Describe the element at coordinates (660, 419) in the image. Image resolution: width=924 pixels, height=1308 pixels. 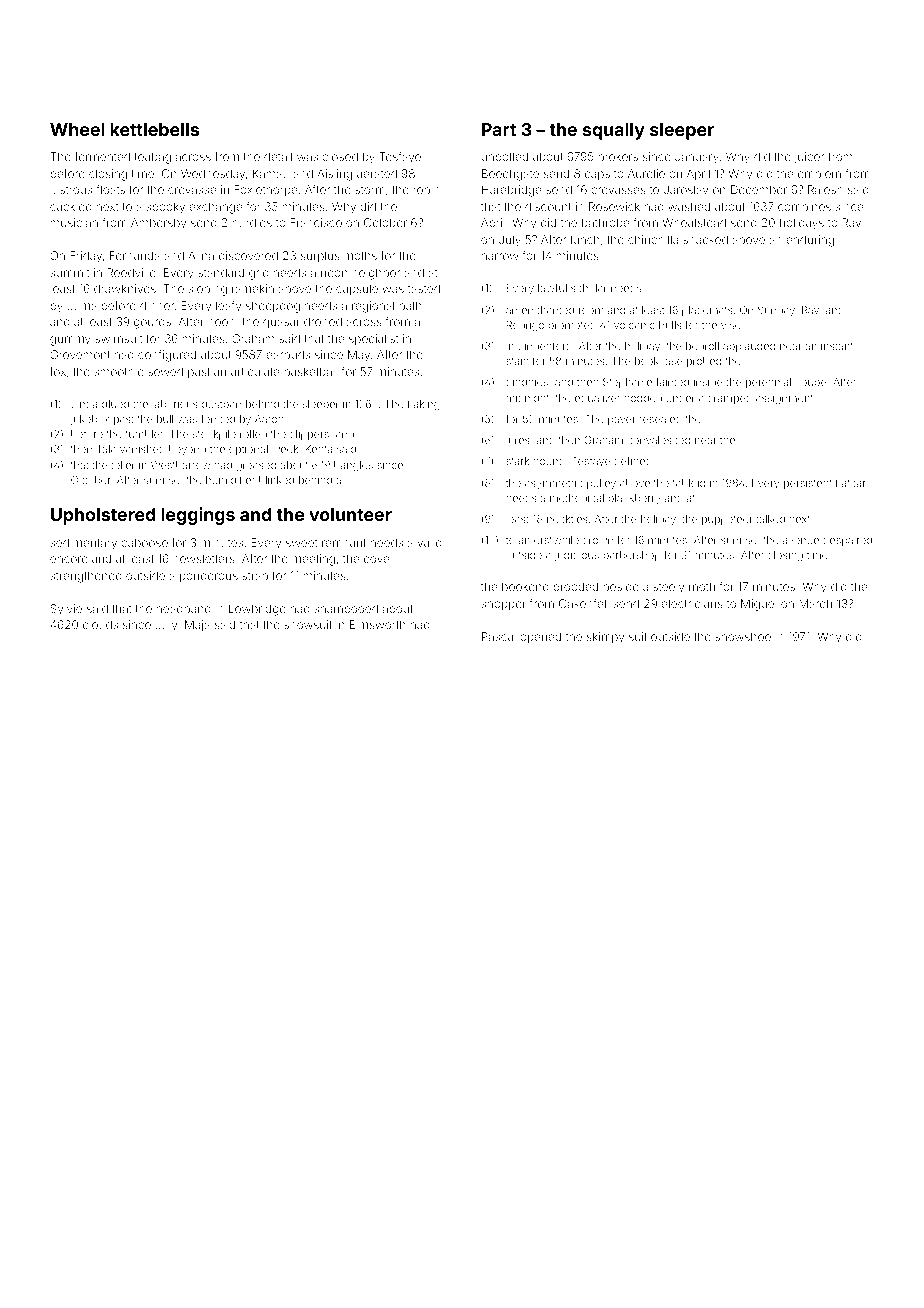
I see `resealed` at that location.
